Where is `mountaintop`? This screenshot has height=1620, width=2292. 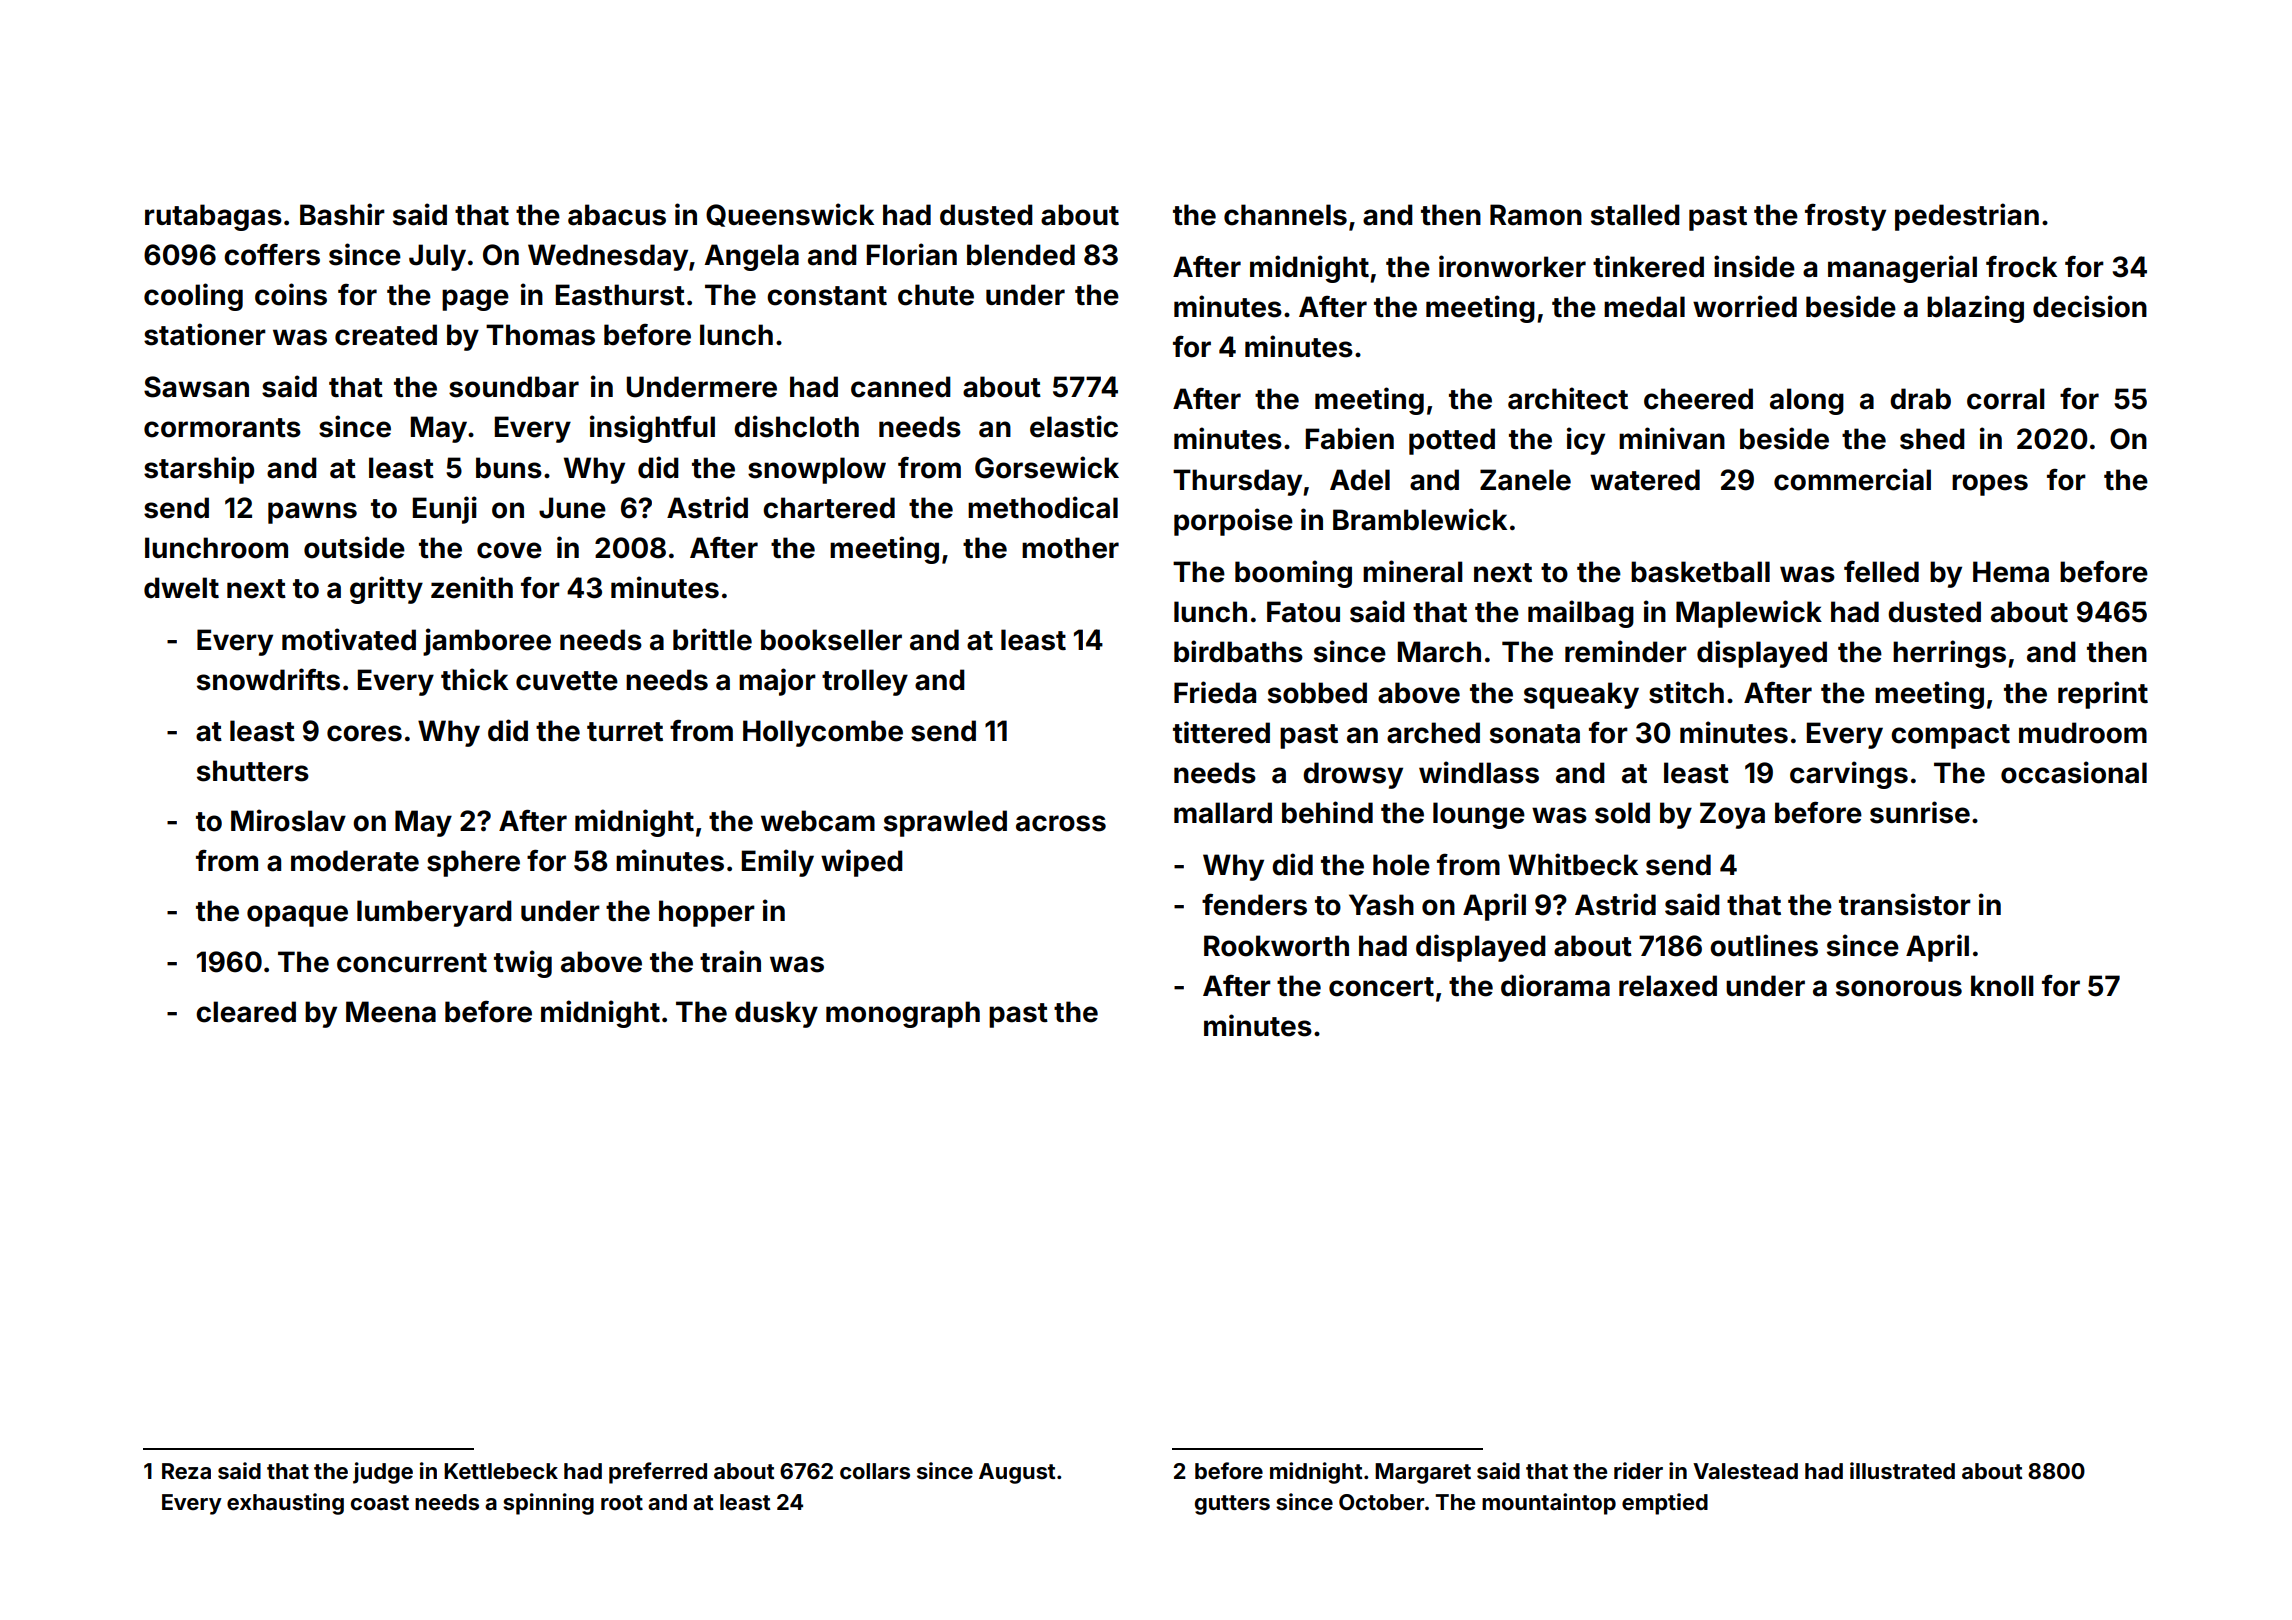 mountaintop is located at coordinates (1549, 1504).
